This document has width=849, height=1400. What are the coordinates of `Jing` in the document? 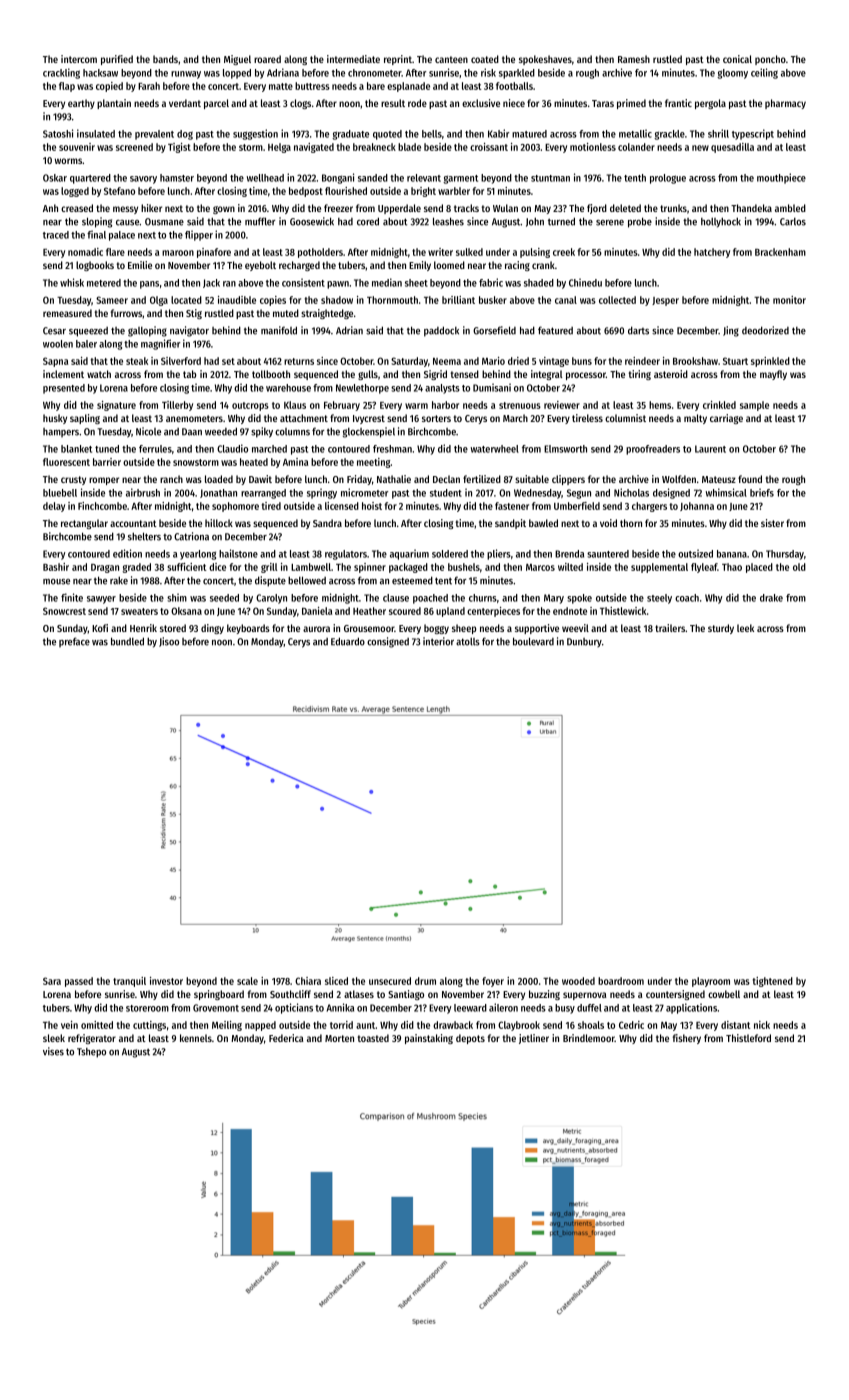 It's located at (731, 331).
